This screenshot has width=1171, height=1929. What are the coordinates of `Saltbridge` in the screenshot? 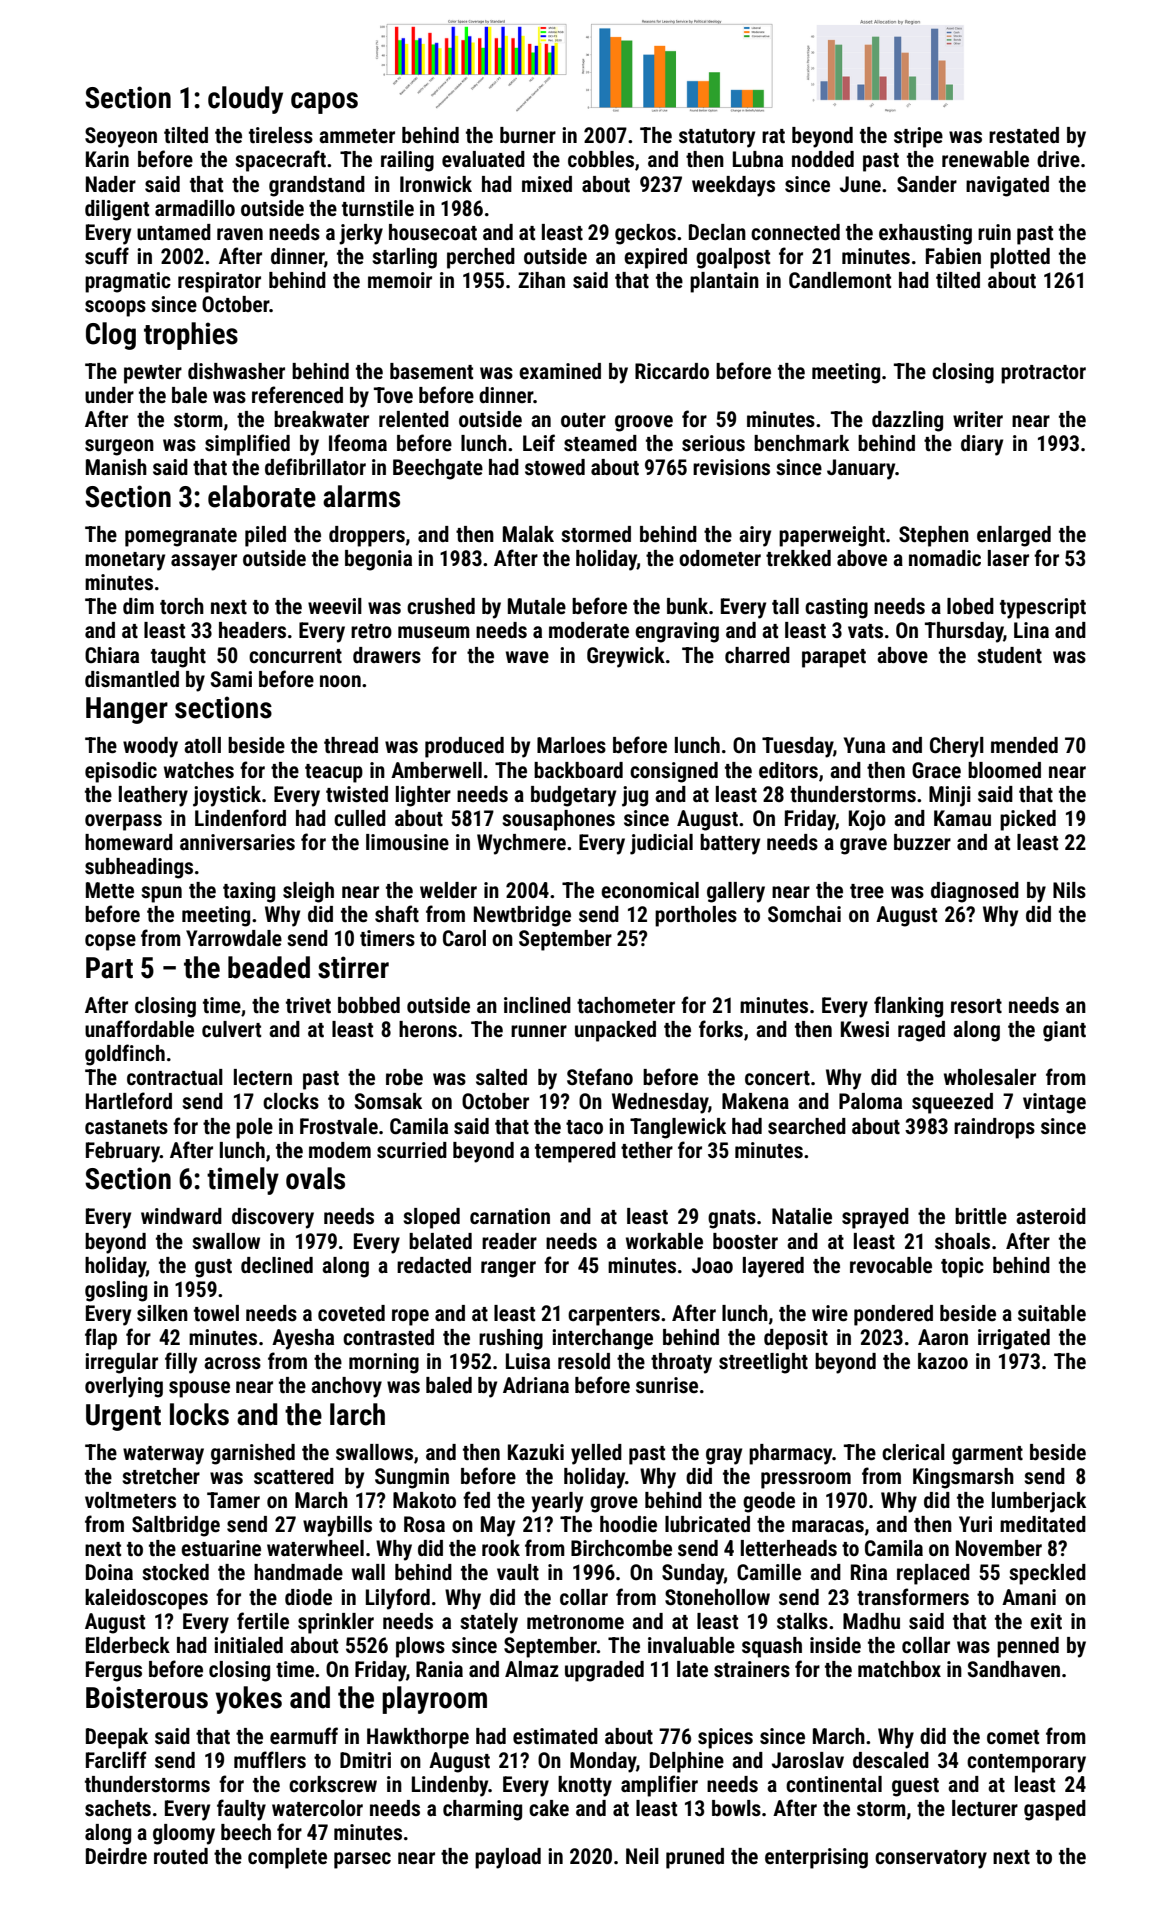 It's located at (176, 1526).
